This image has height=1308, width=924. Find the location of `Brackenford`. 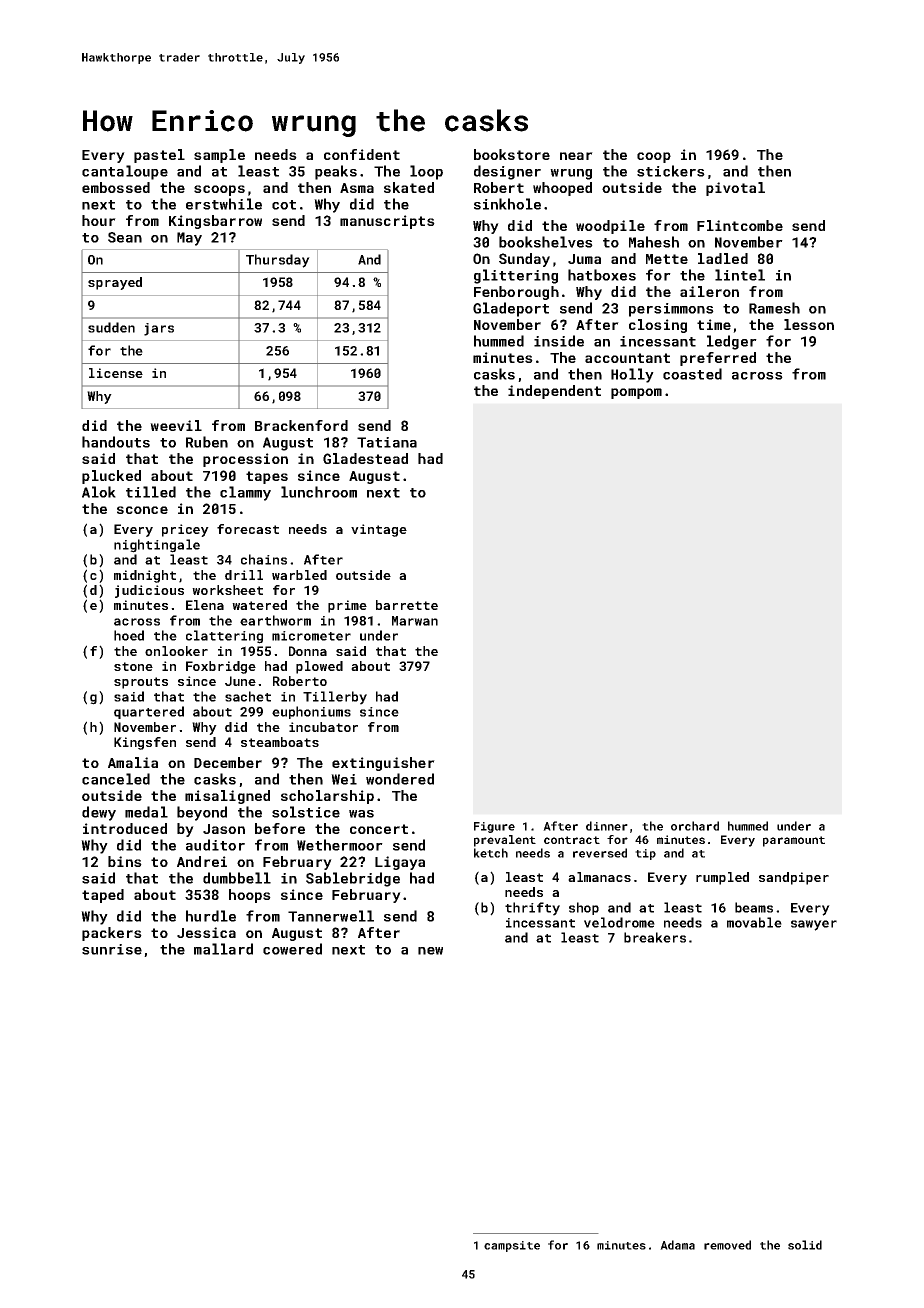

Brackenford is located at coordinates (301, 425).
